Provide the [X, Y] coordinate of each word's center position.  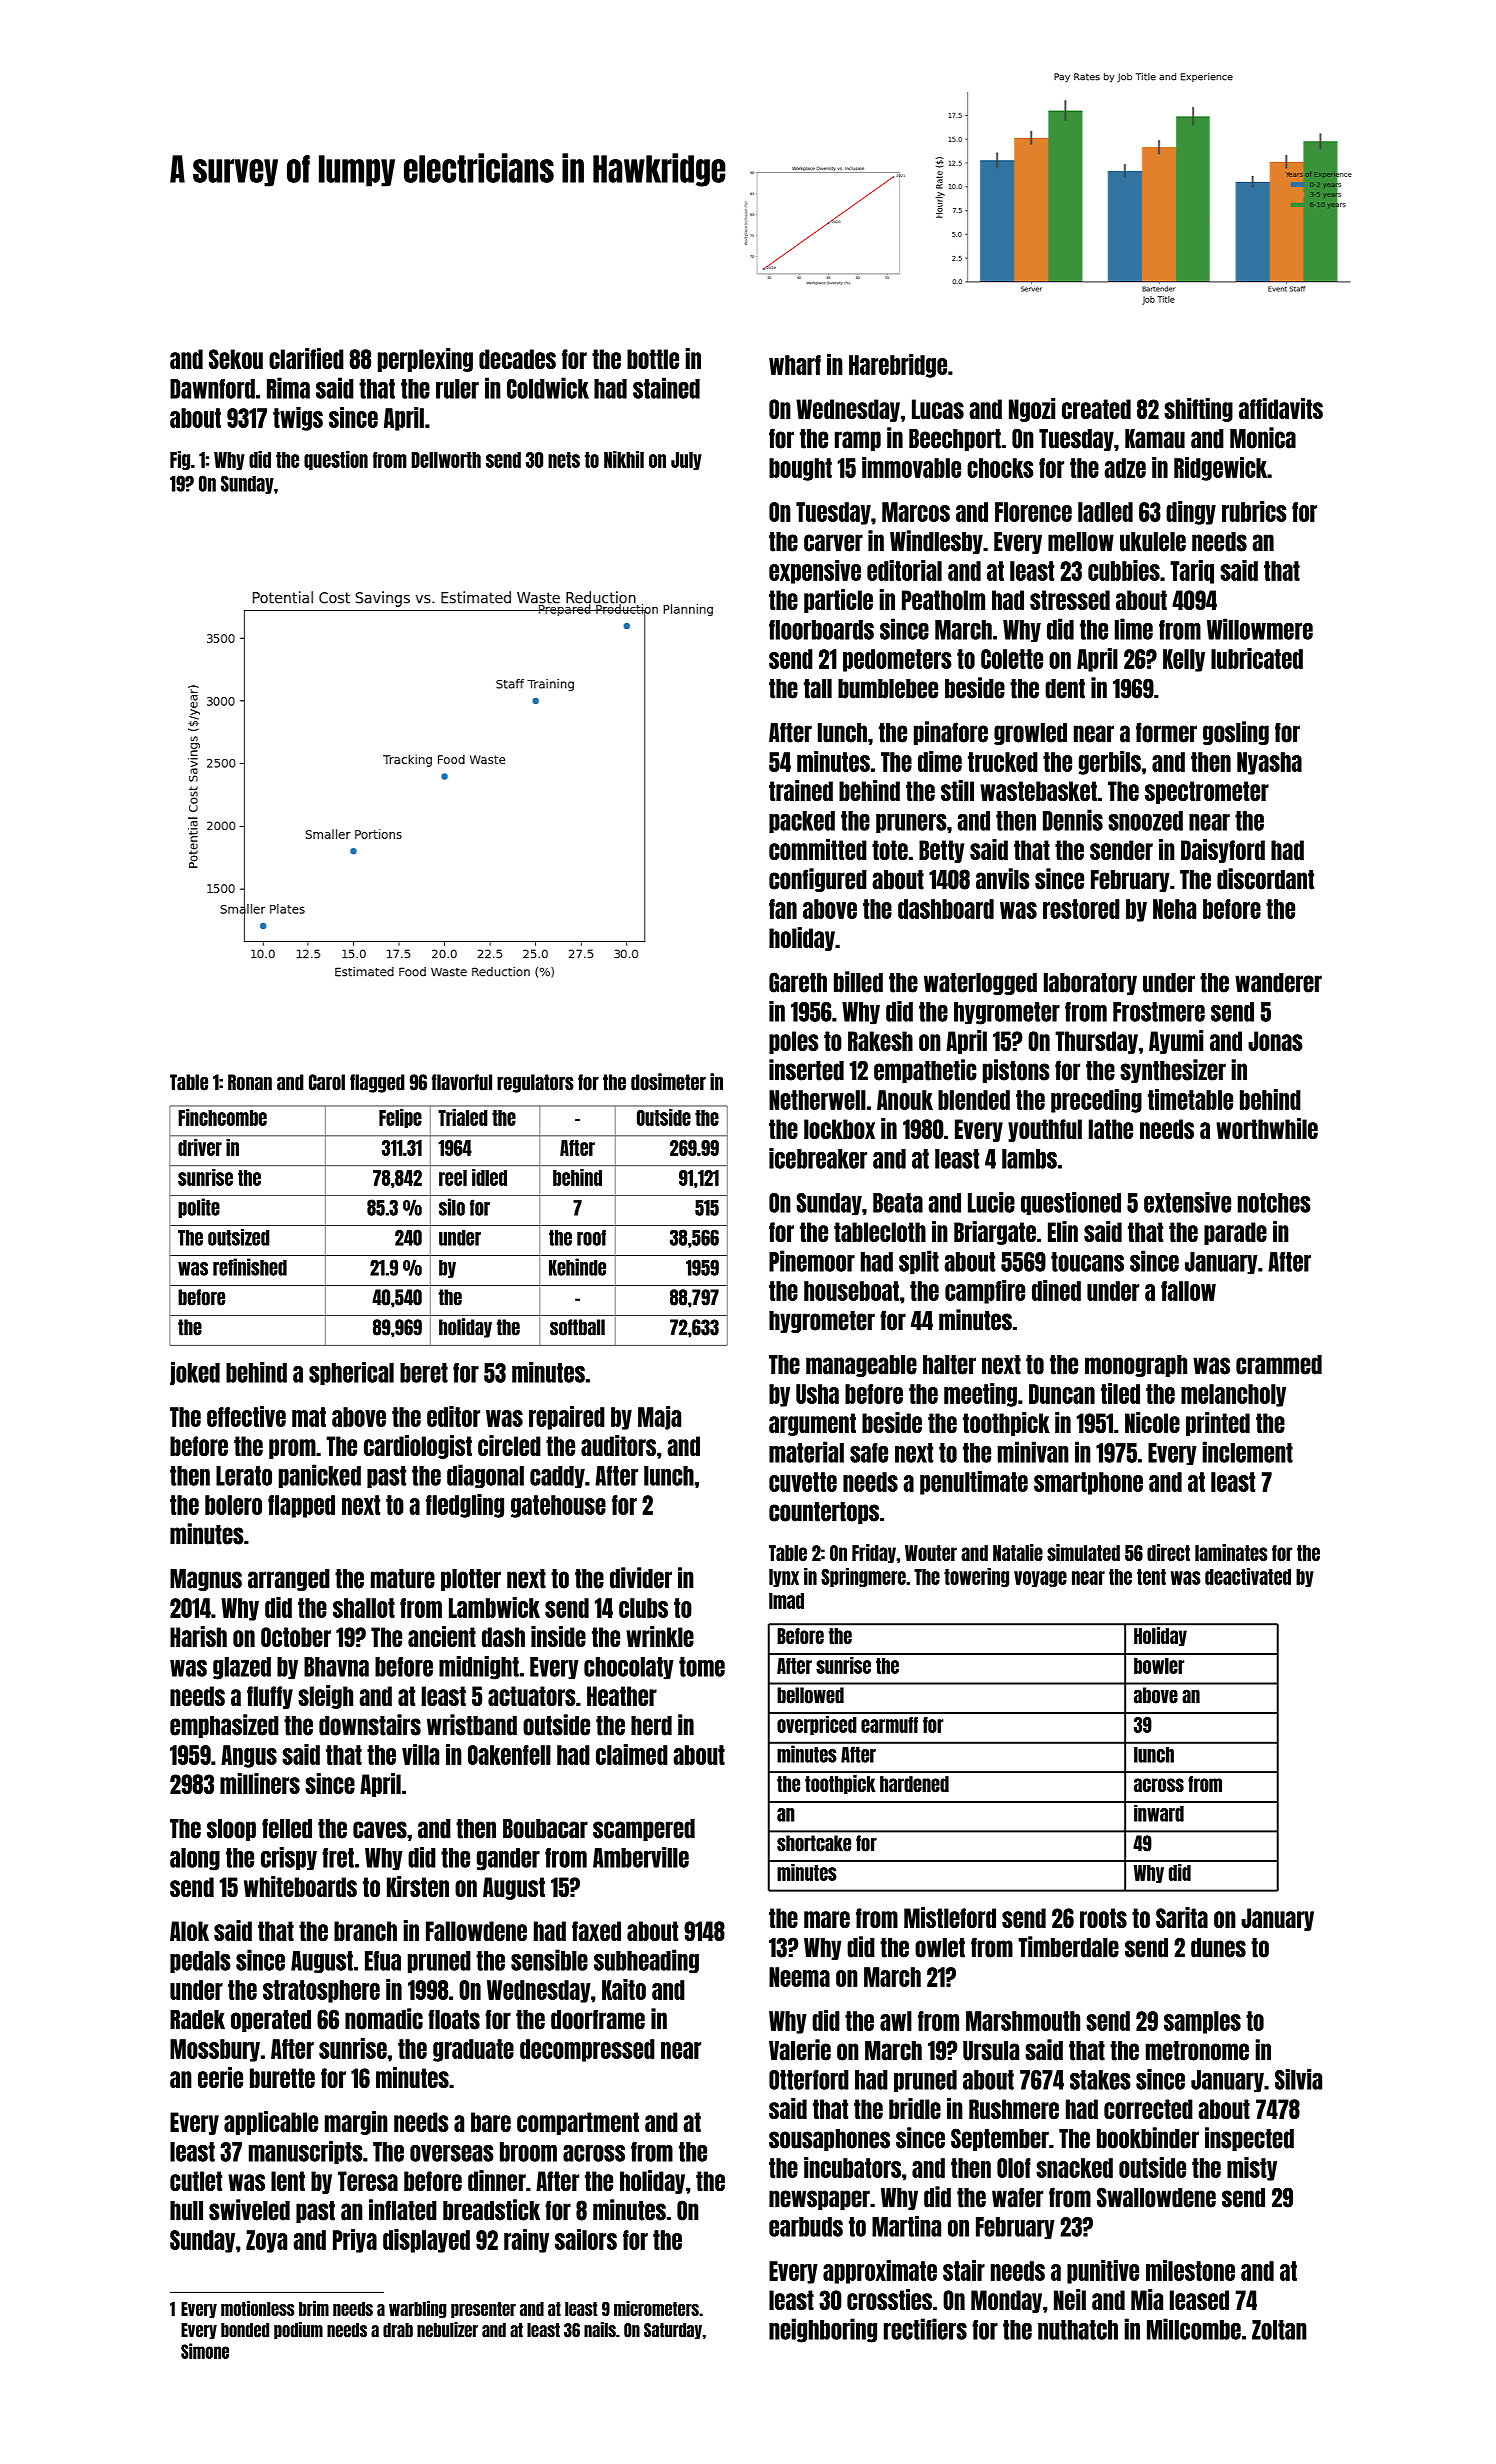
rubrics [1254, 511]
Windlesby [936, 542]
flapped [301, 1506]
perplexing [425, 360]
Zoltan [1279, 2330]
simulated [1083, 1552]
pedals [200, 1962]
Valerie [800, 2050]
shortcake [814, 1843]
